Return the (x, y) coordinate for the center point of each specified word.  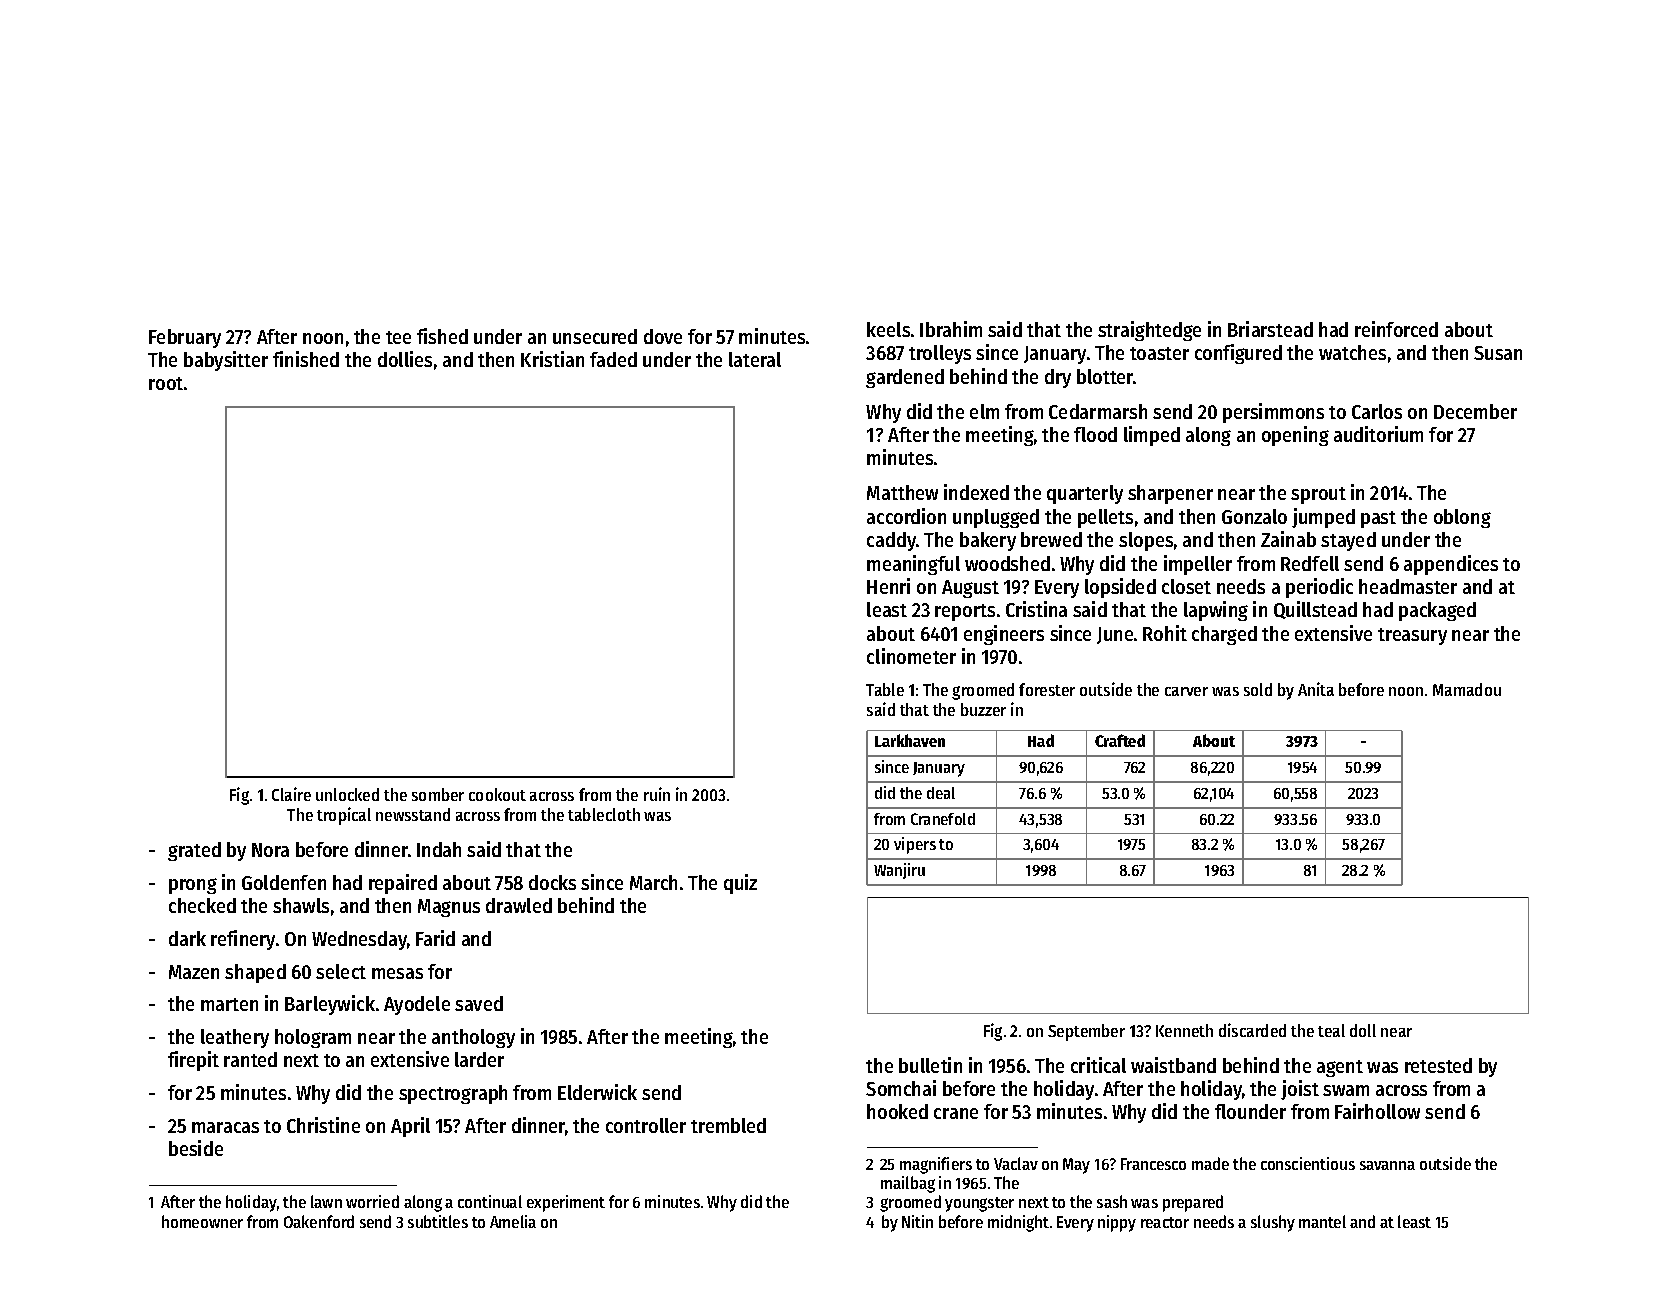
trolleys (940, 354)
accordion (906, 516)
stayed (1348, 541)
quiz (740, 884)
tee (398, 337)
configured (1238, 354)
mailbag (908, 1184)
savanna (1387, 1165)
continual (490, 1201)
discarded (1252, 1030)
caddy (891, 541)
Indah (439, 849)
